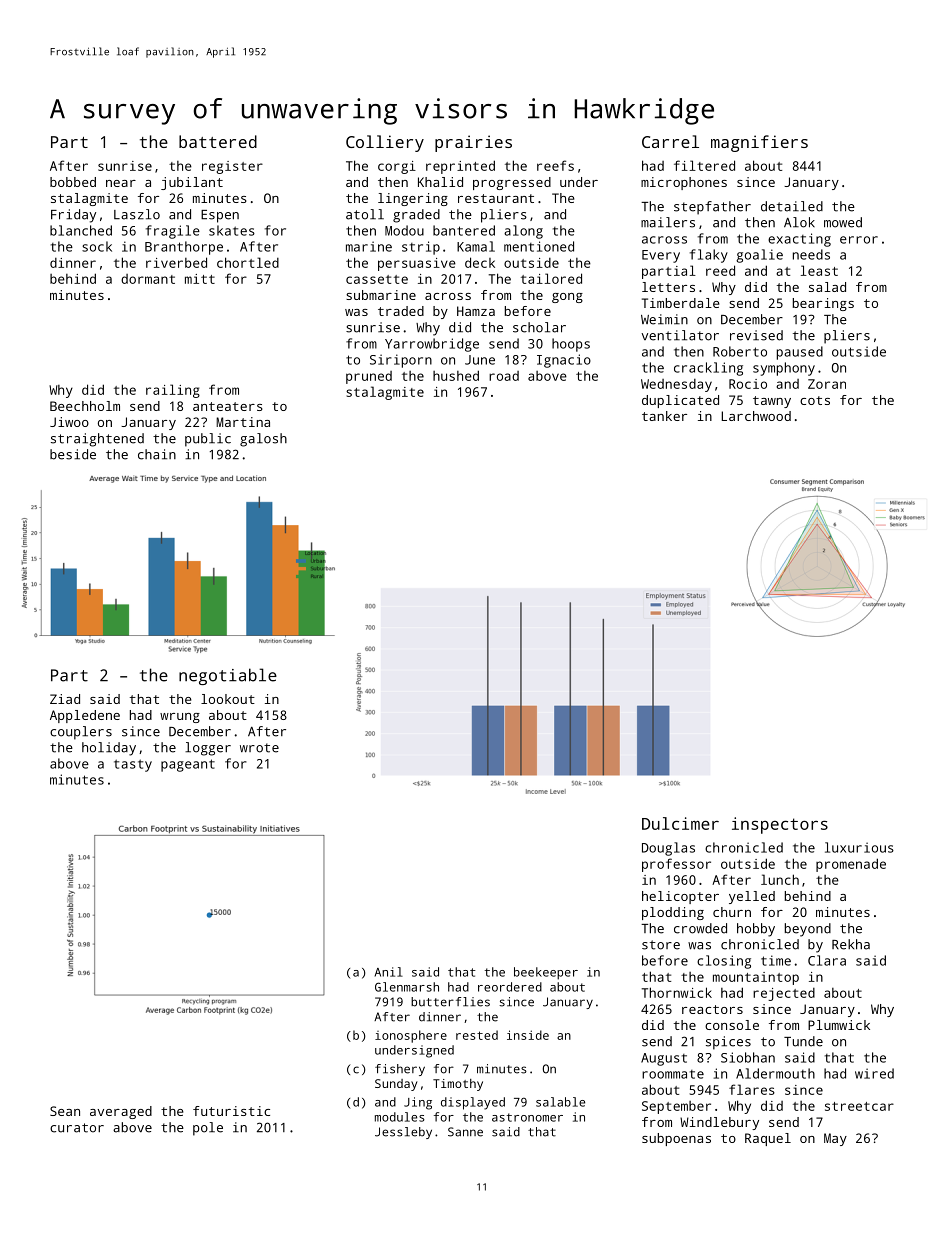 This page has width=952, height=1233. Describe the element at coordinates (859, 847) in the page. I see `luxurious` at that location.
